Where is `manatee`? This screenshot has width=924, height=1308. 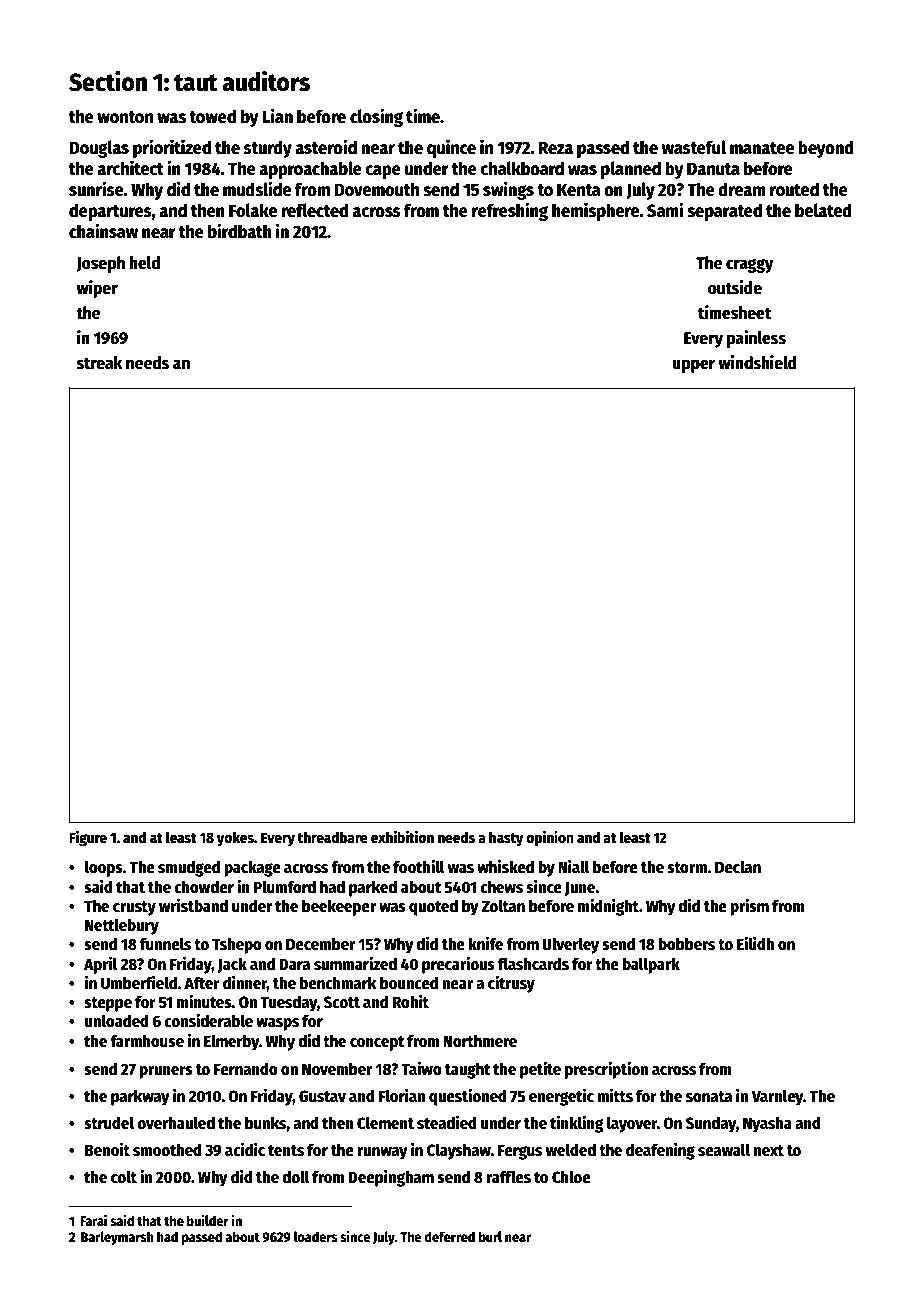 manatee is located at coordinates (762, 148).
